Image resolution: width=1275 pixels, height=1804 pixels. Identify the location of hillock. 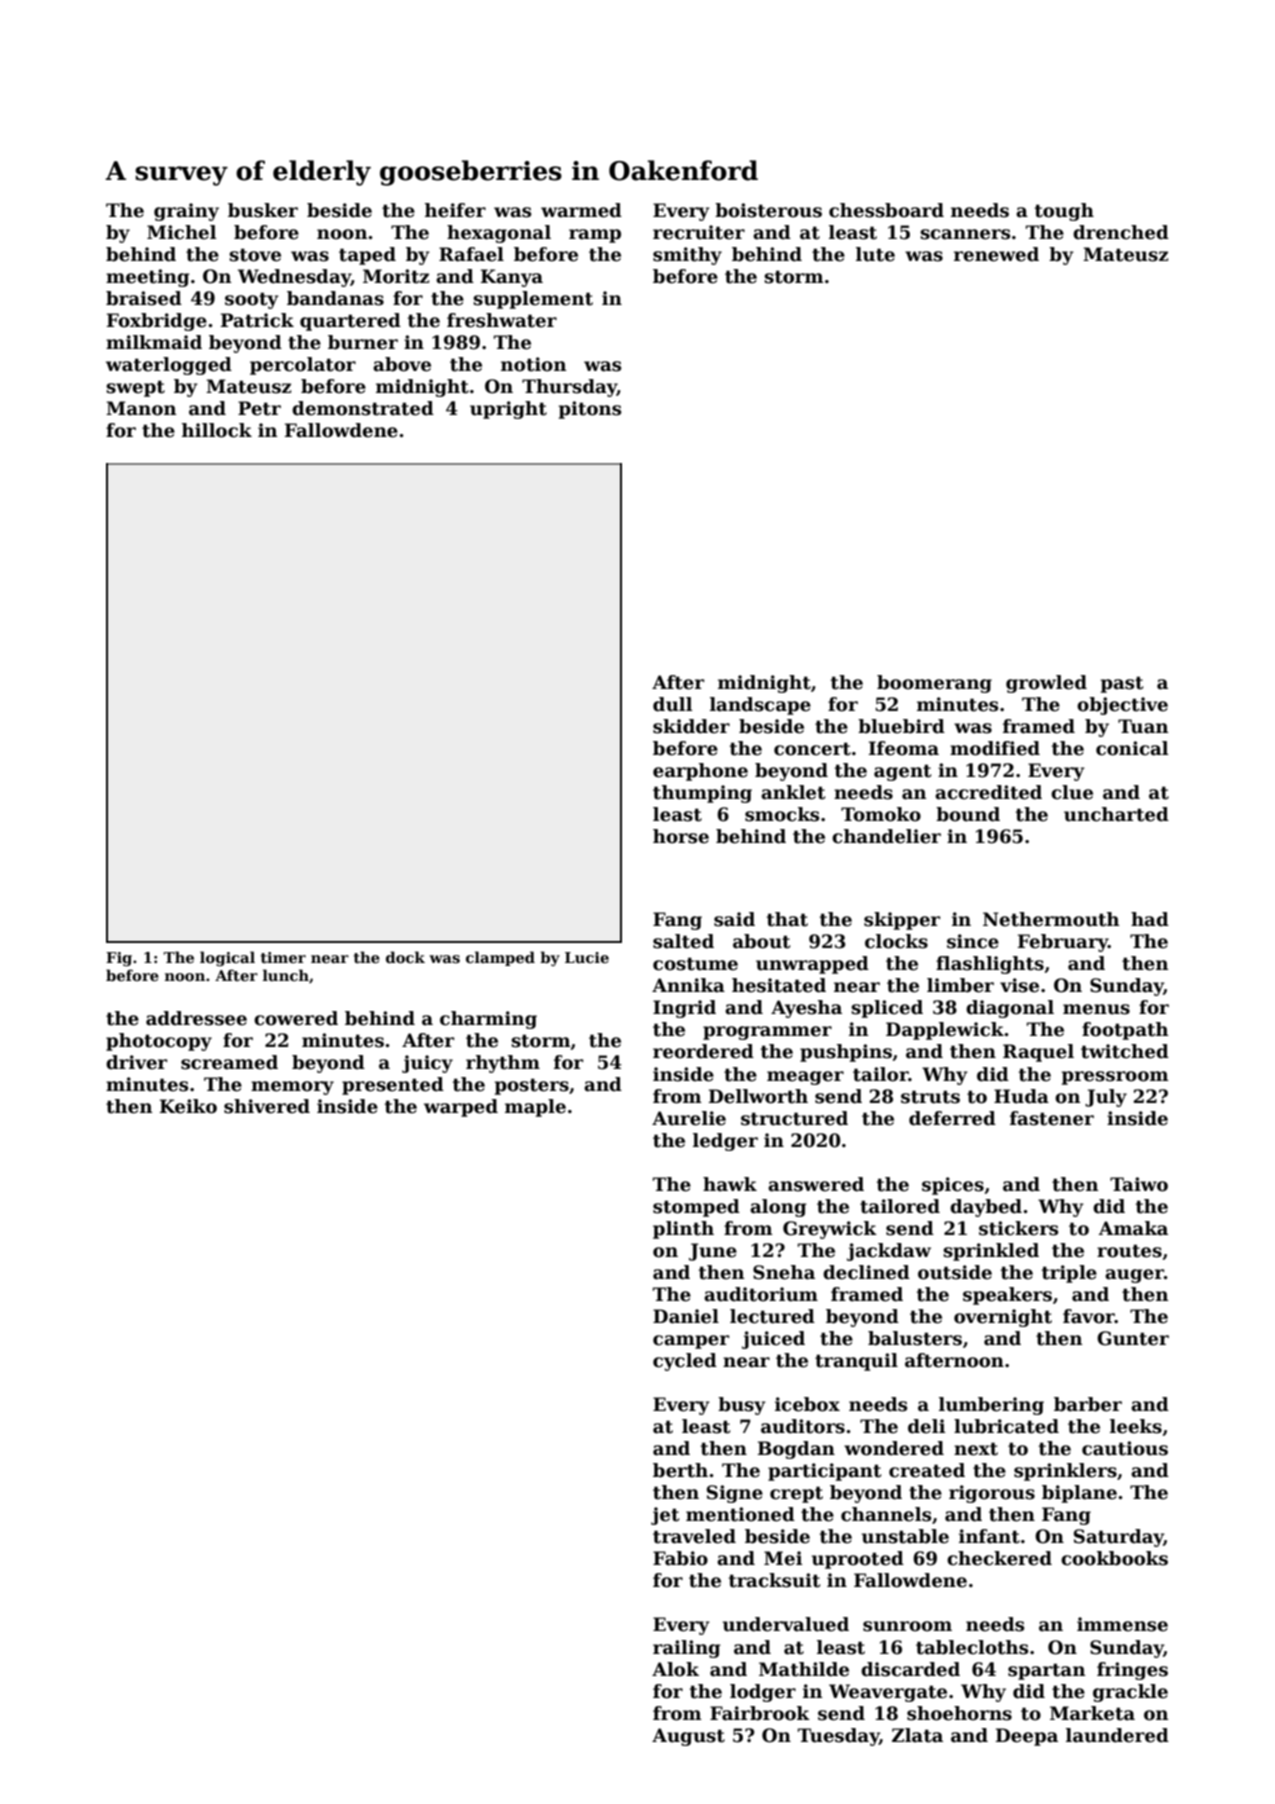
(217, 430).
